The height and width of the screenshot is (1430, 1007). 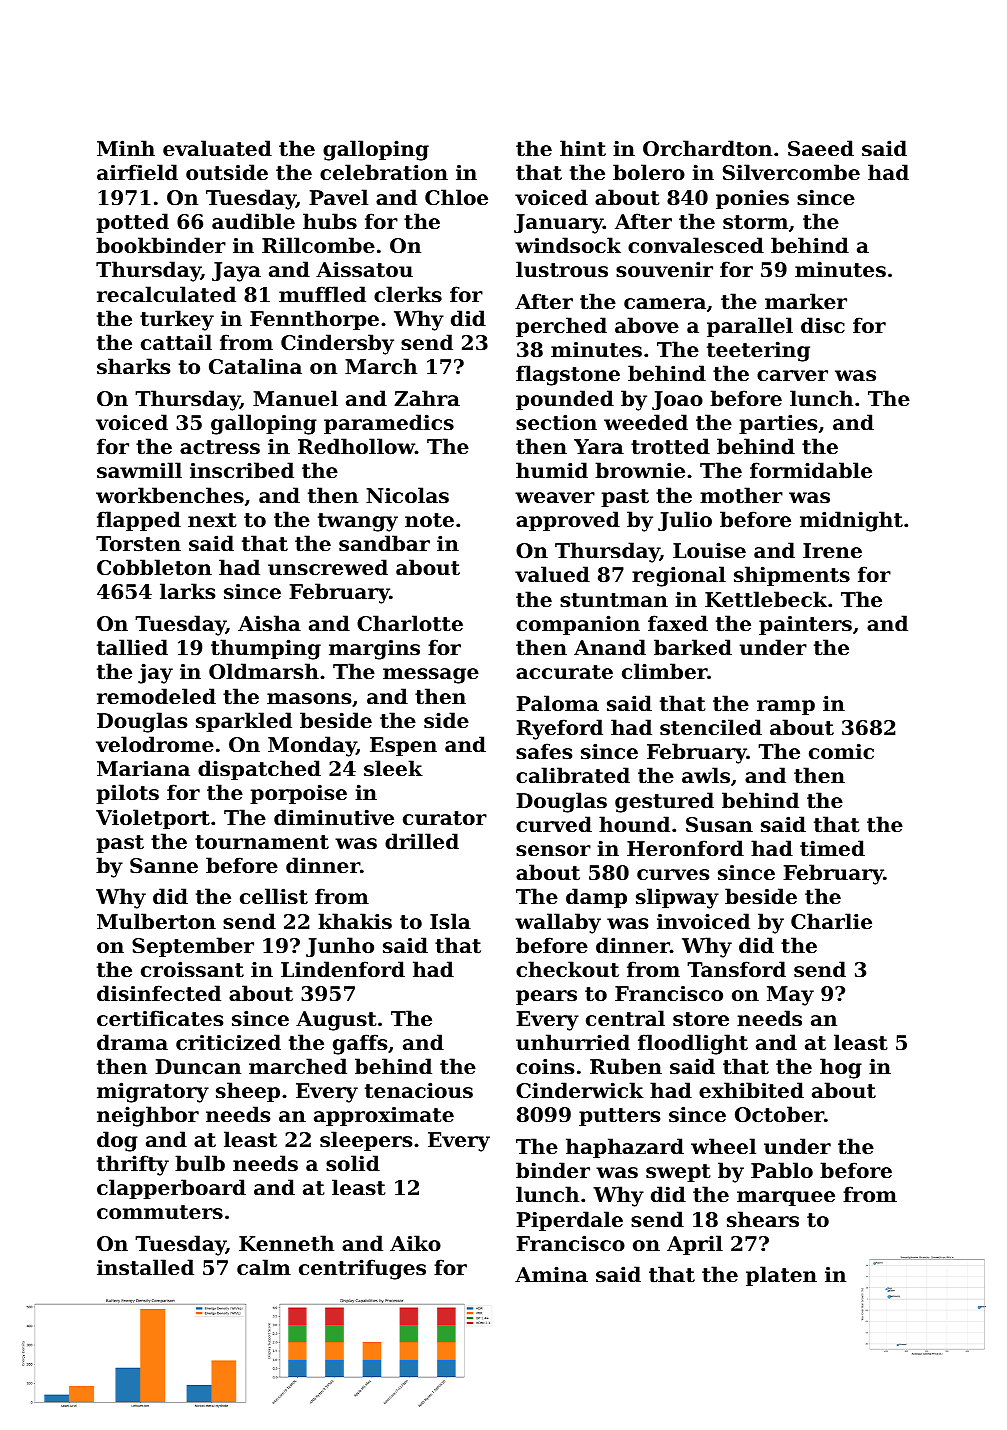 What do you see at coordinates (236, 272) in the screenshot?
I see `Jaya` at bounding box center [236, 272].
